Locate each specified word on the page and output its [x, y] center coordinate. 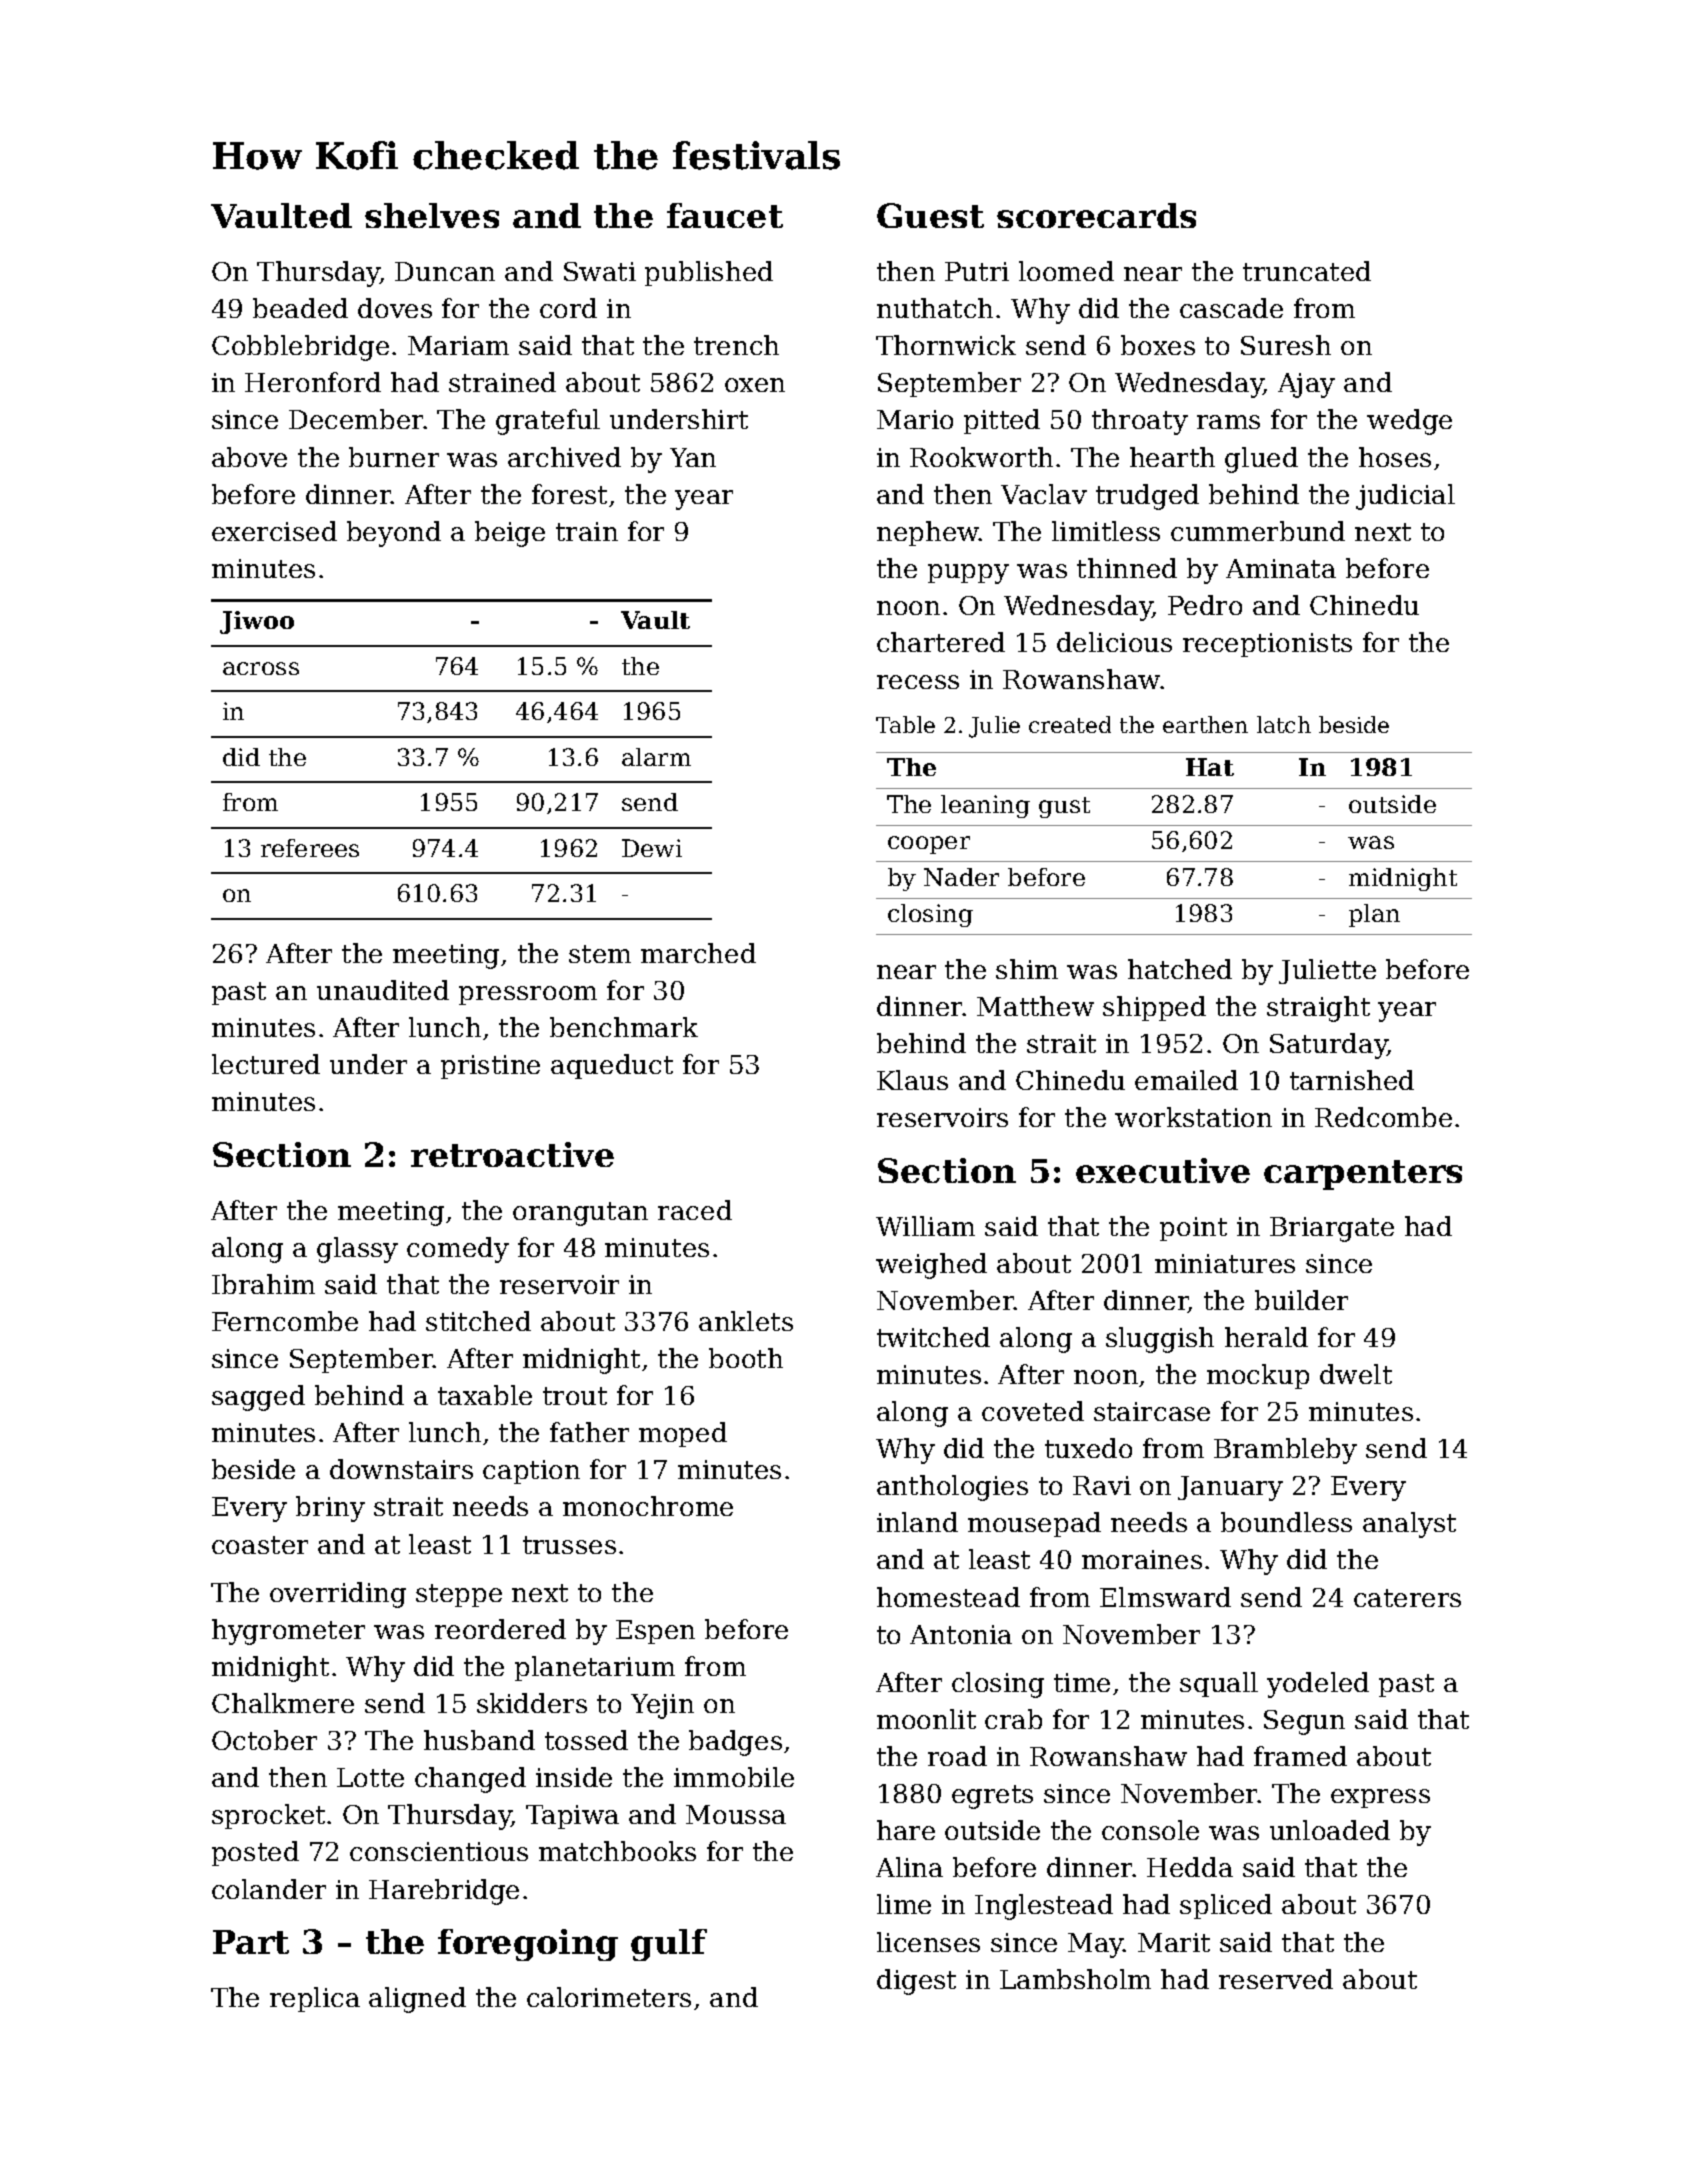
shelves [432, 215]
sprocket [268, 1816]
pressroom [528, 995]
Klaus [912, 1080]
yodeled [1318, 1685]
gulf [669, 1945]
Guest [930, 215]
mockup [1258, 1376]
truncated [1307, 271]
